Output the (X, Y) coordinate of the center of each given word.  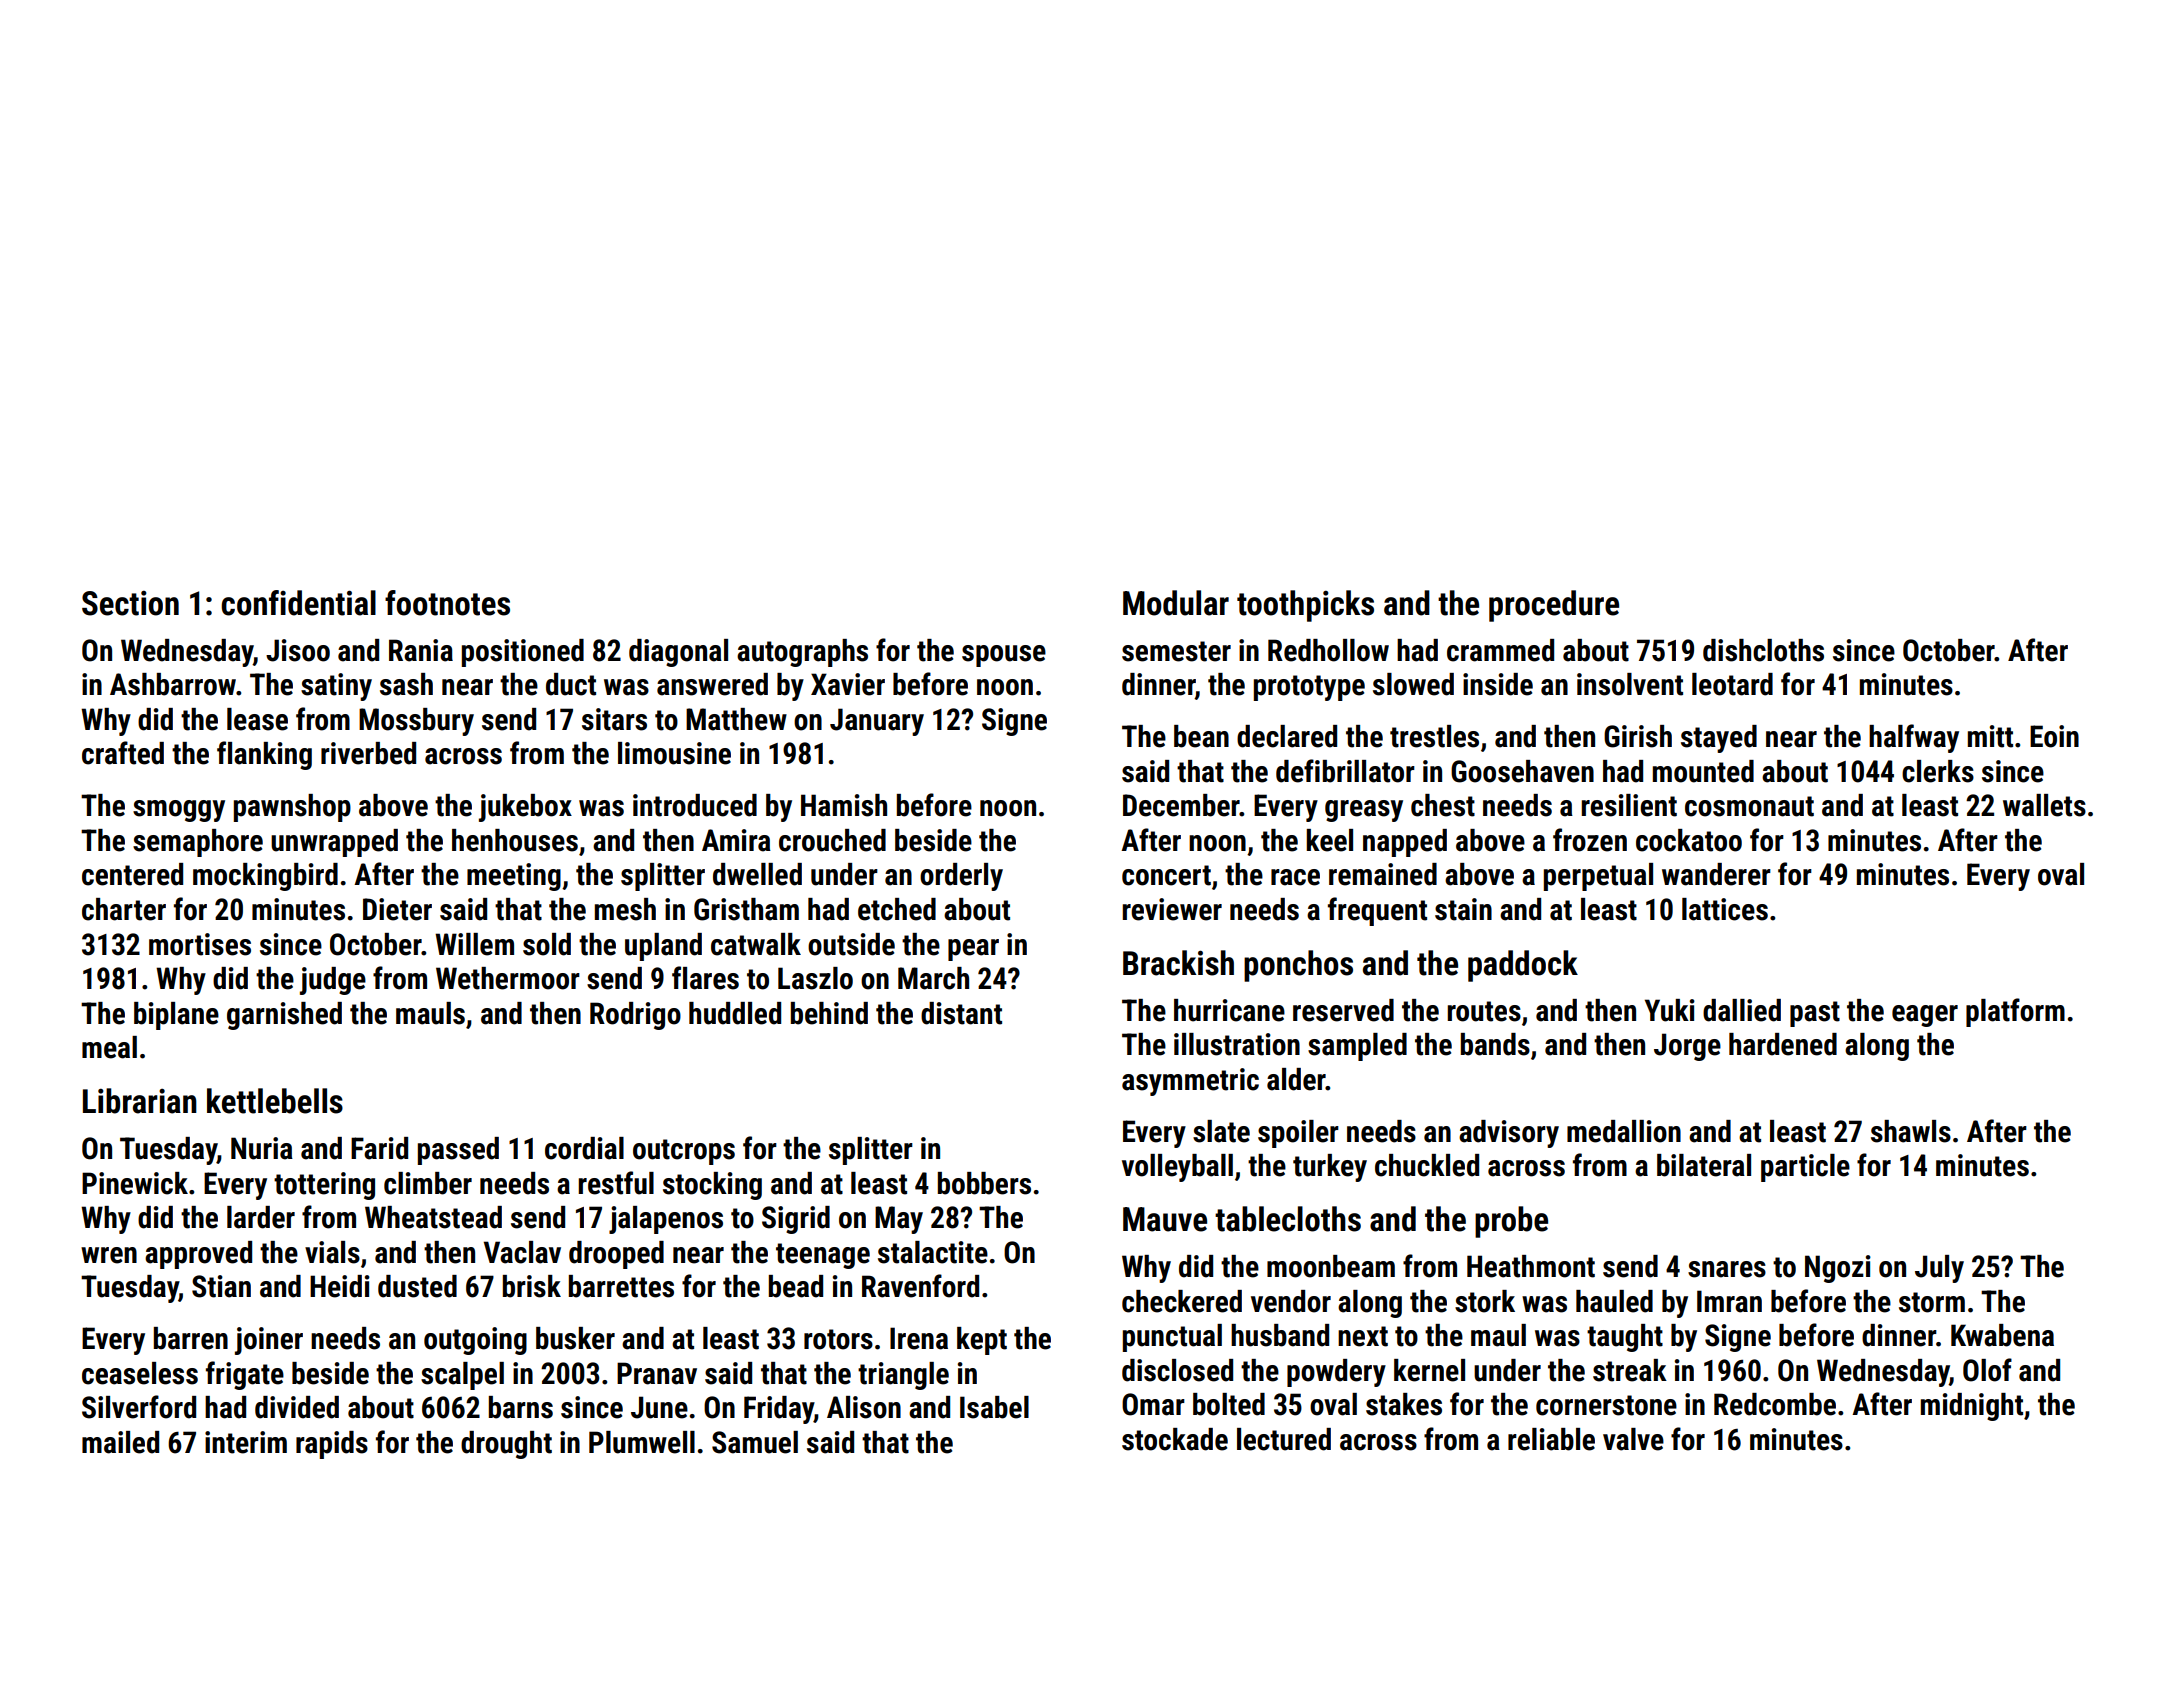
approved (198, 1255)
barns (521, 1407)
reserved (1343, 1010)
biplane (176, 1016)
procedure (1554, 606)
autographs (802, 653)
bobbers (984, 1183)
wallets (2044, 805)
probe (1511, 1222)
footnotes (447, 603)
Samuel (755, 1442)
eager (1925, 1016)
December (1181, 805)
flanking (264, 755)
